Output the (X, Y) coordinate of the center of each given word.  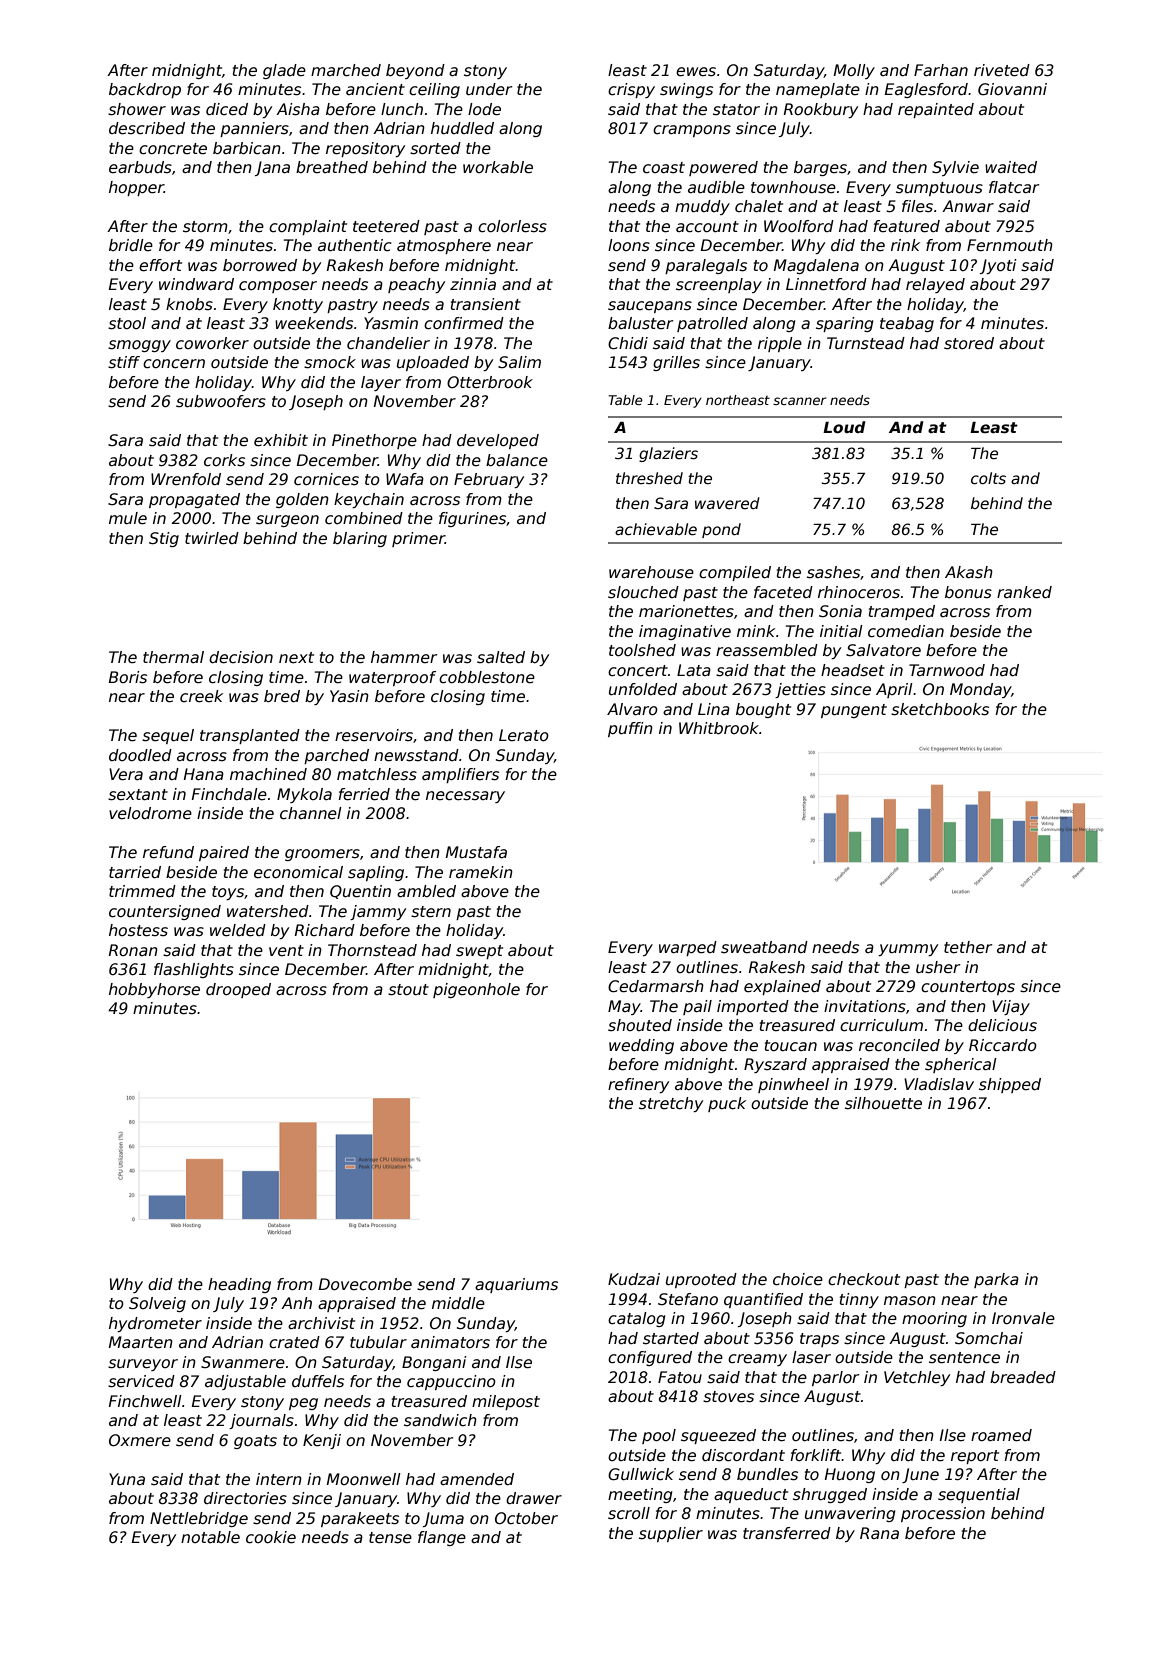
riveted (1002, 70)
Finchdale (229, 794)
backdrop (145, 90)
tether (968, 947)
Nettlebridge (199, 1519)
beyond (415, 71)
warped (688, 948)
